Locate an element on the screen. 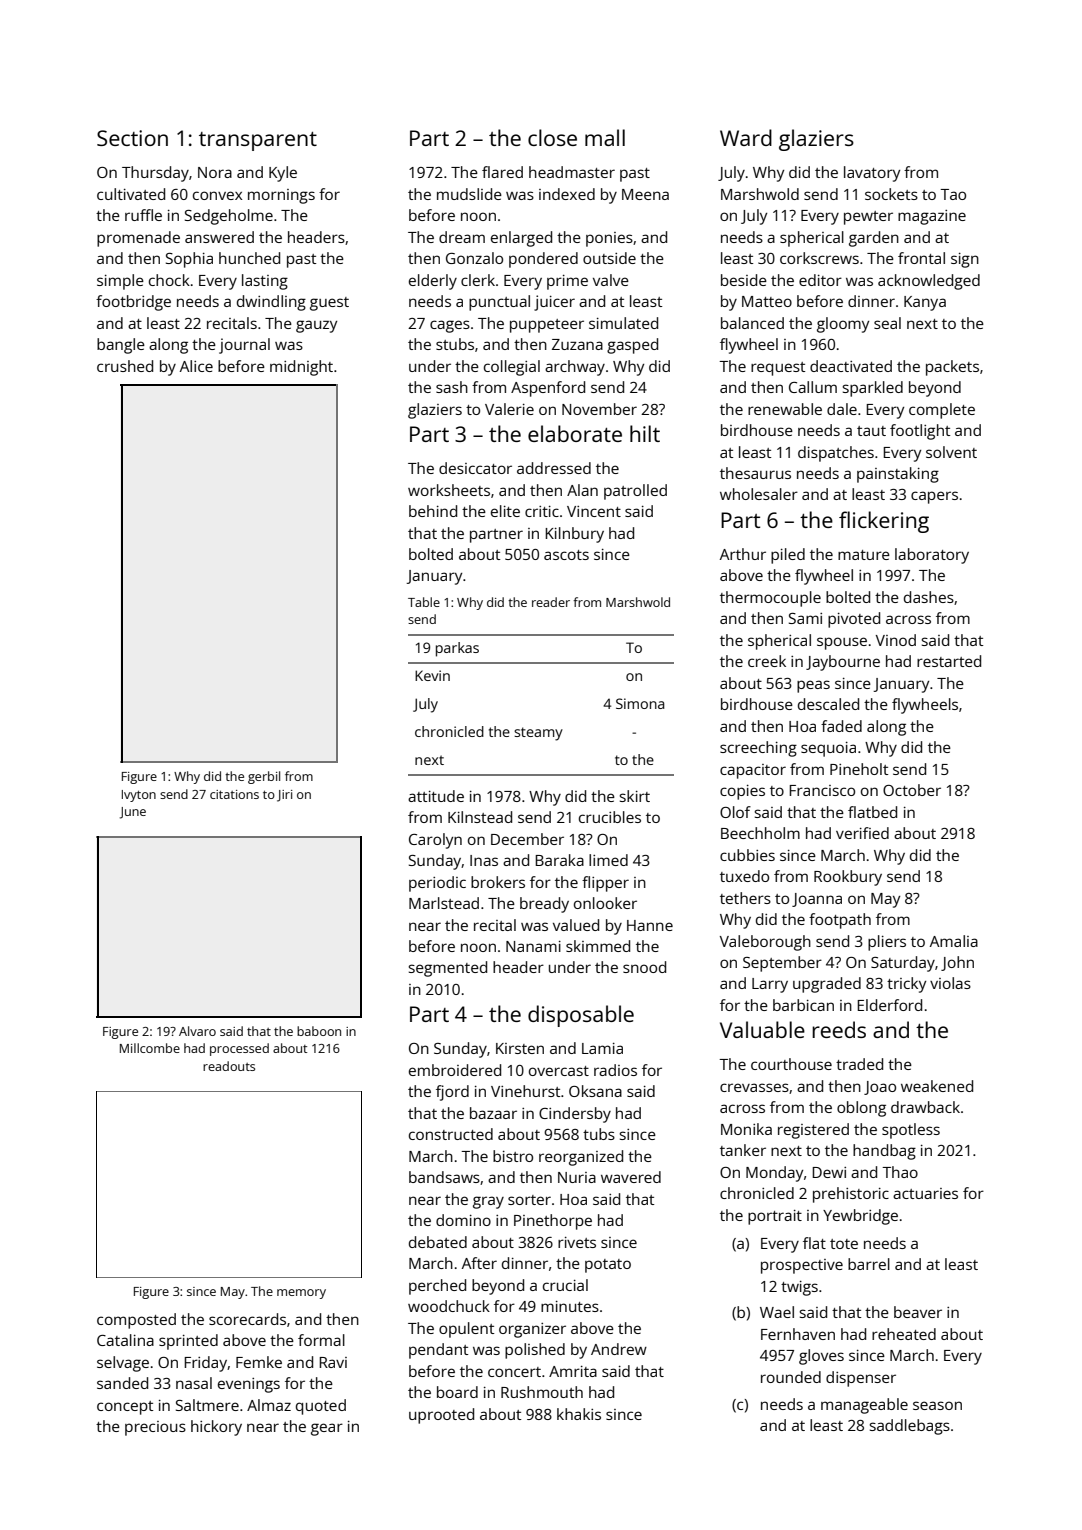 The image size is (1082, 1530). manageable is located at coordinates (864, 1406).
